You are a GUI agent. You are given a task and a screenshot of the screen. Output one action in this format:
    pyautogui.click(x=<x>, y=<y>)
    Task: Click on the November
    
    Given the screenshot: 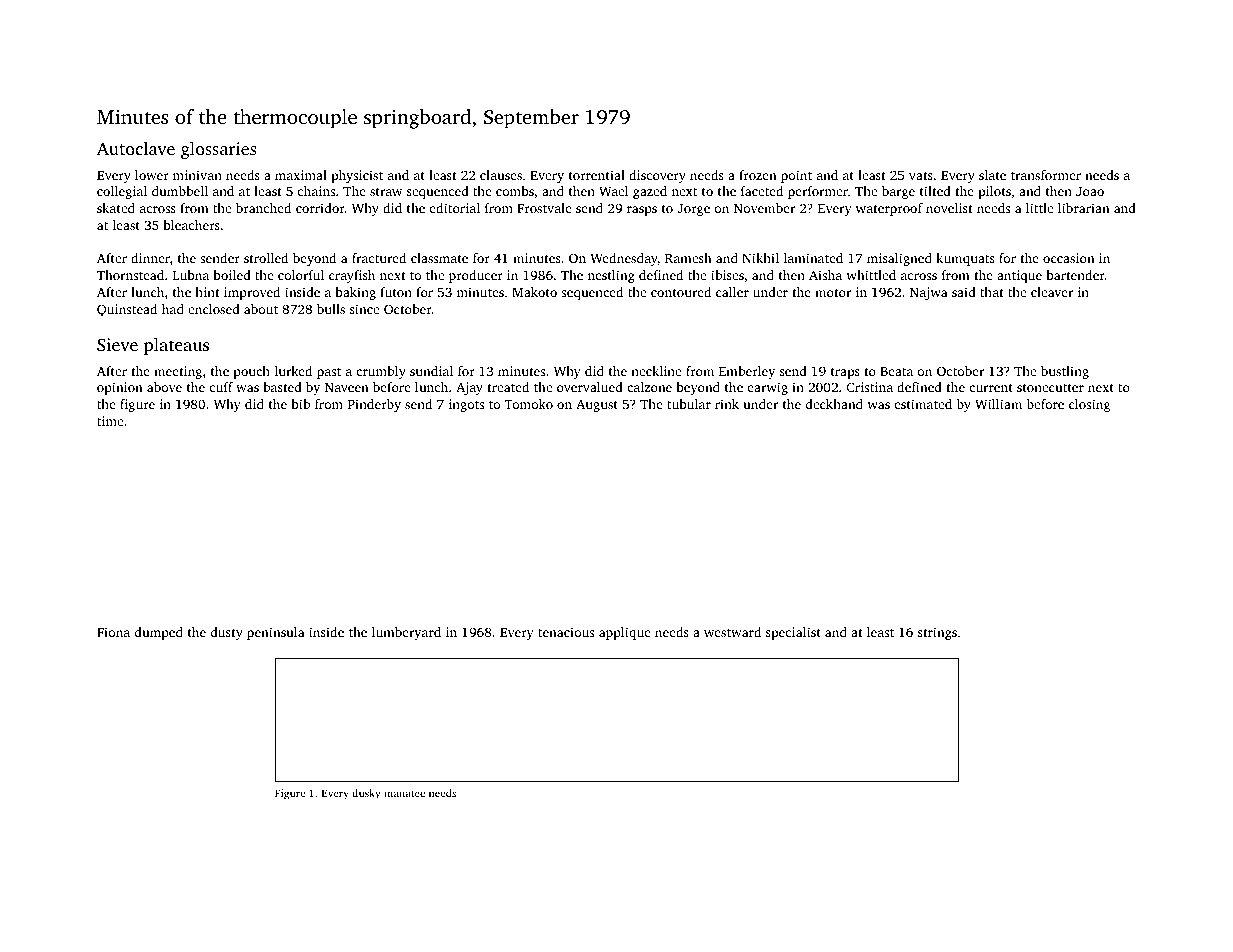 What is the action you would take?
    pyautogui.click(x=764, y=208)
